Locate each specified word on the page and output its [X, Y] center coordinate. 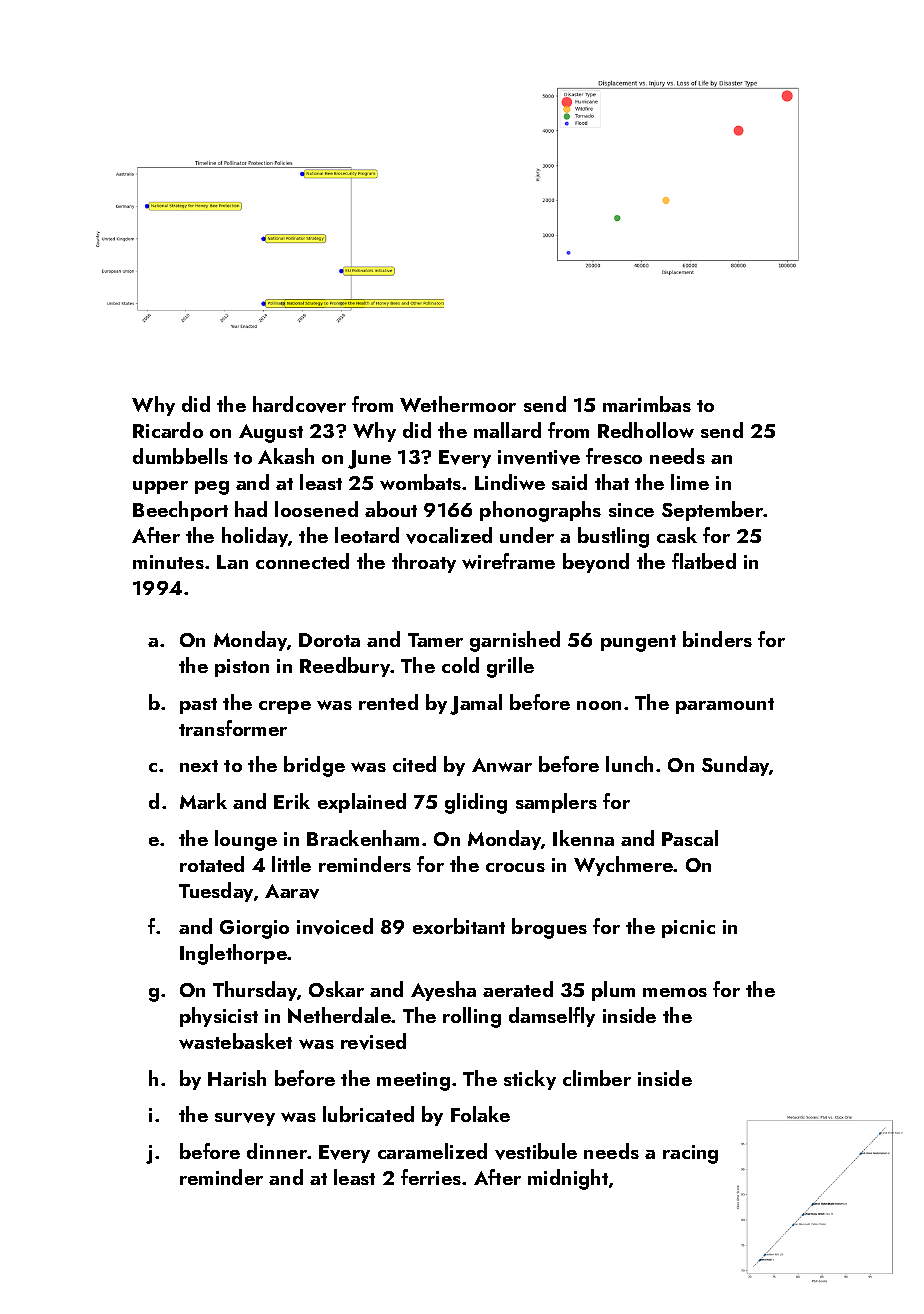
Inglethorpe [233, 954]
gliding [476, 803]
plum [613, 991]
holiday [255, 537]
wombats [420, 482]
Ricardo [168, 430]
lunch [629, 764]
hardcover [299, 404]
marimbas [647, 404]
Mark [203, 801]
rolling [472, 1017]
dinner [277, 1151]
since [631, 510]
